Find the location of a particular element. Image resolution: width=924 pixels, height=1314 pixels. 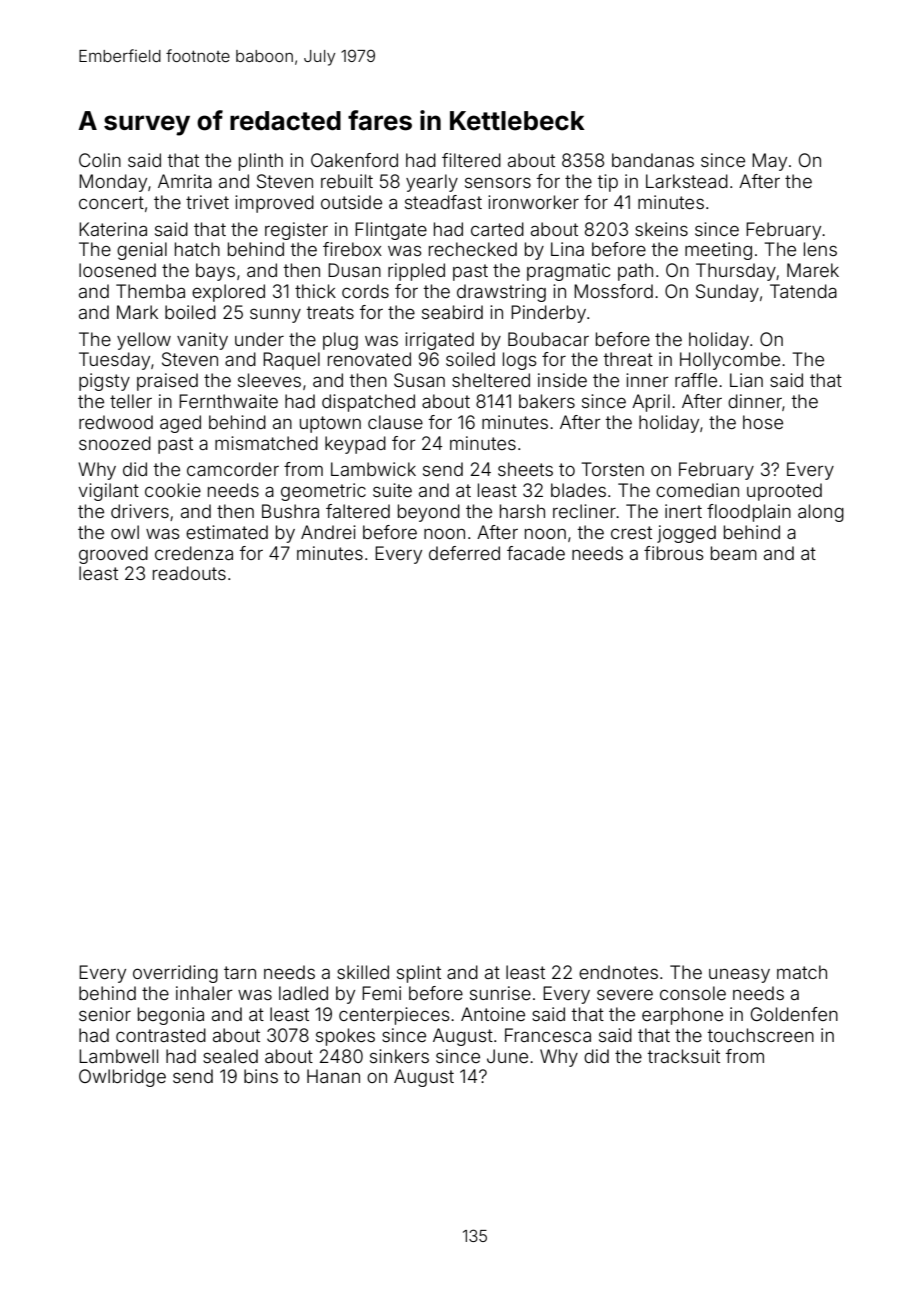

Mark is located at coordinates (137, 312).
